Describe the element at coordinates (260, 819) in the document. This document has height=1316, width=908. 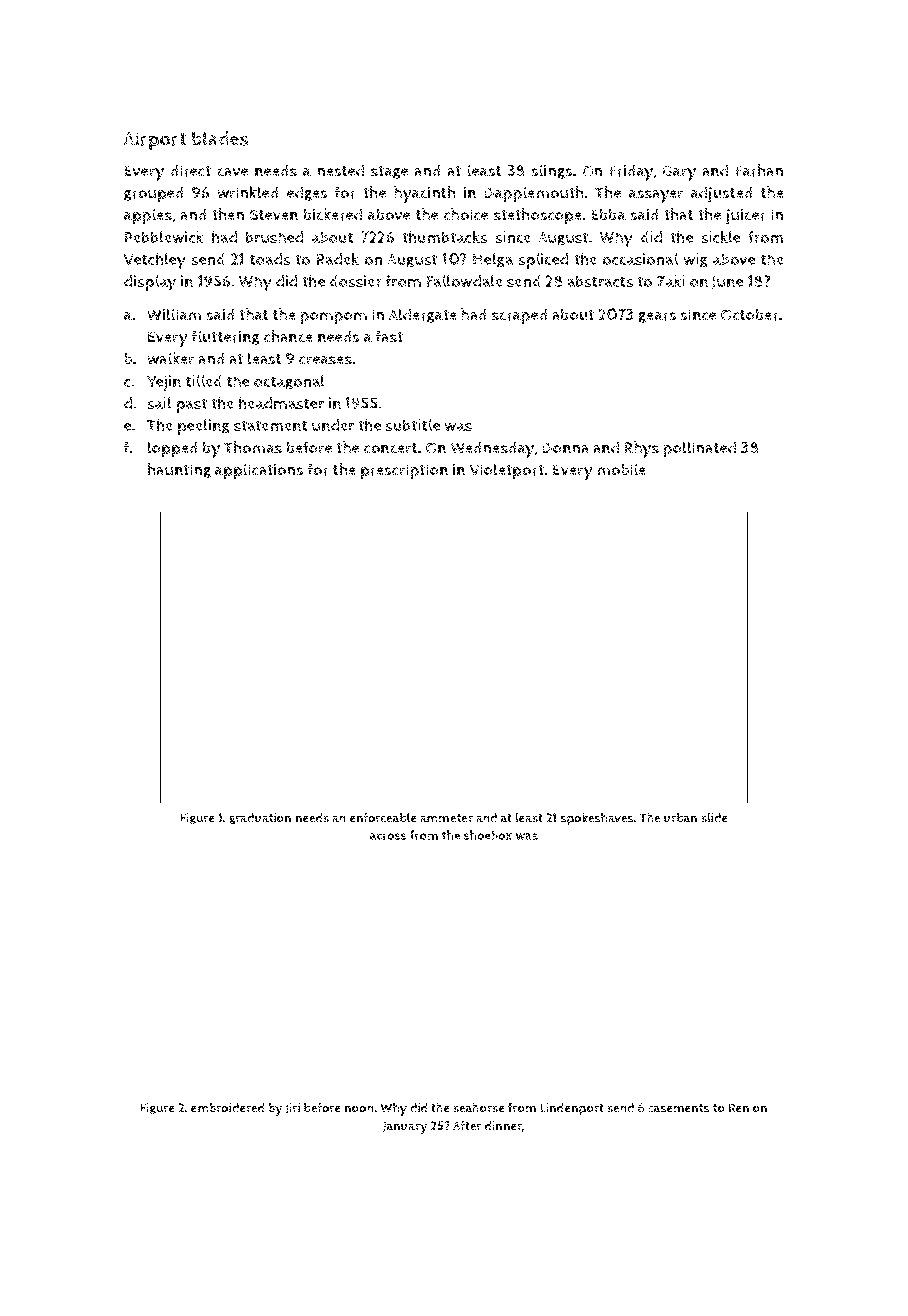
I see `graduation` at that location.
